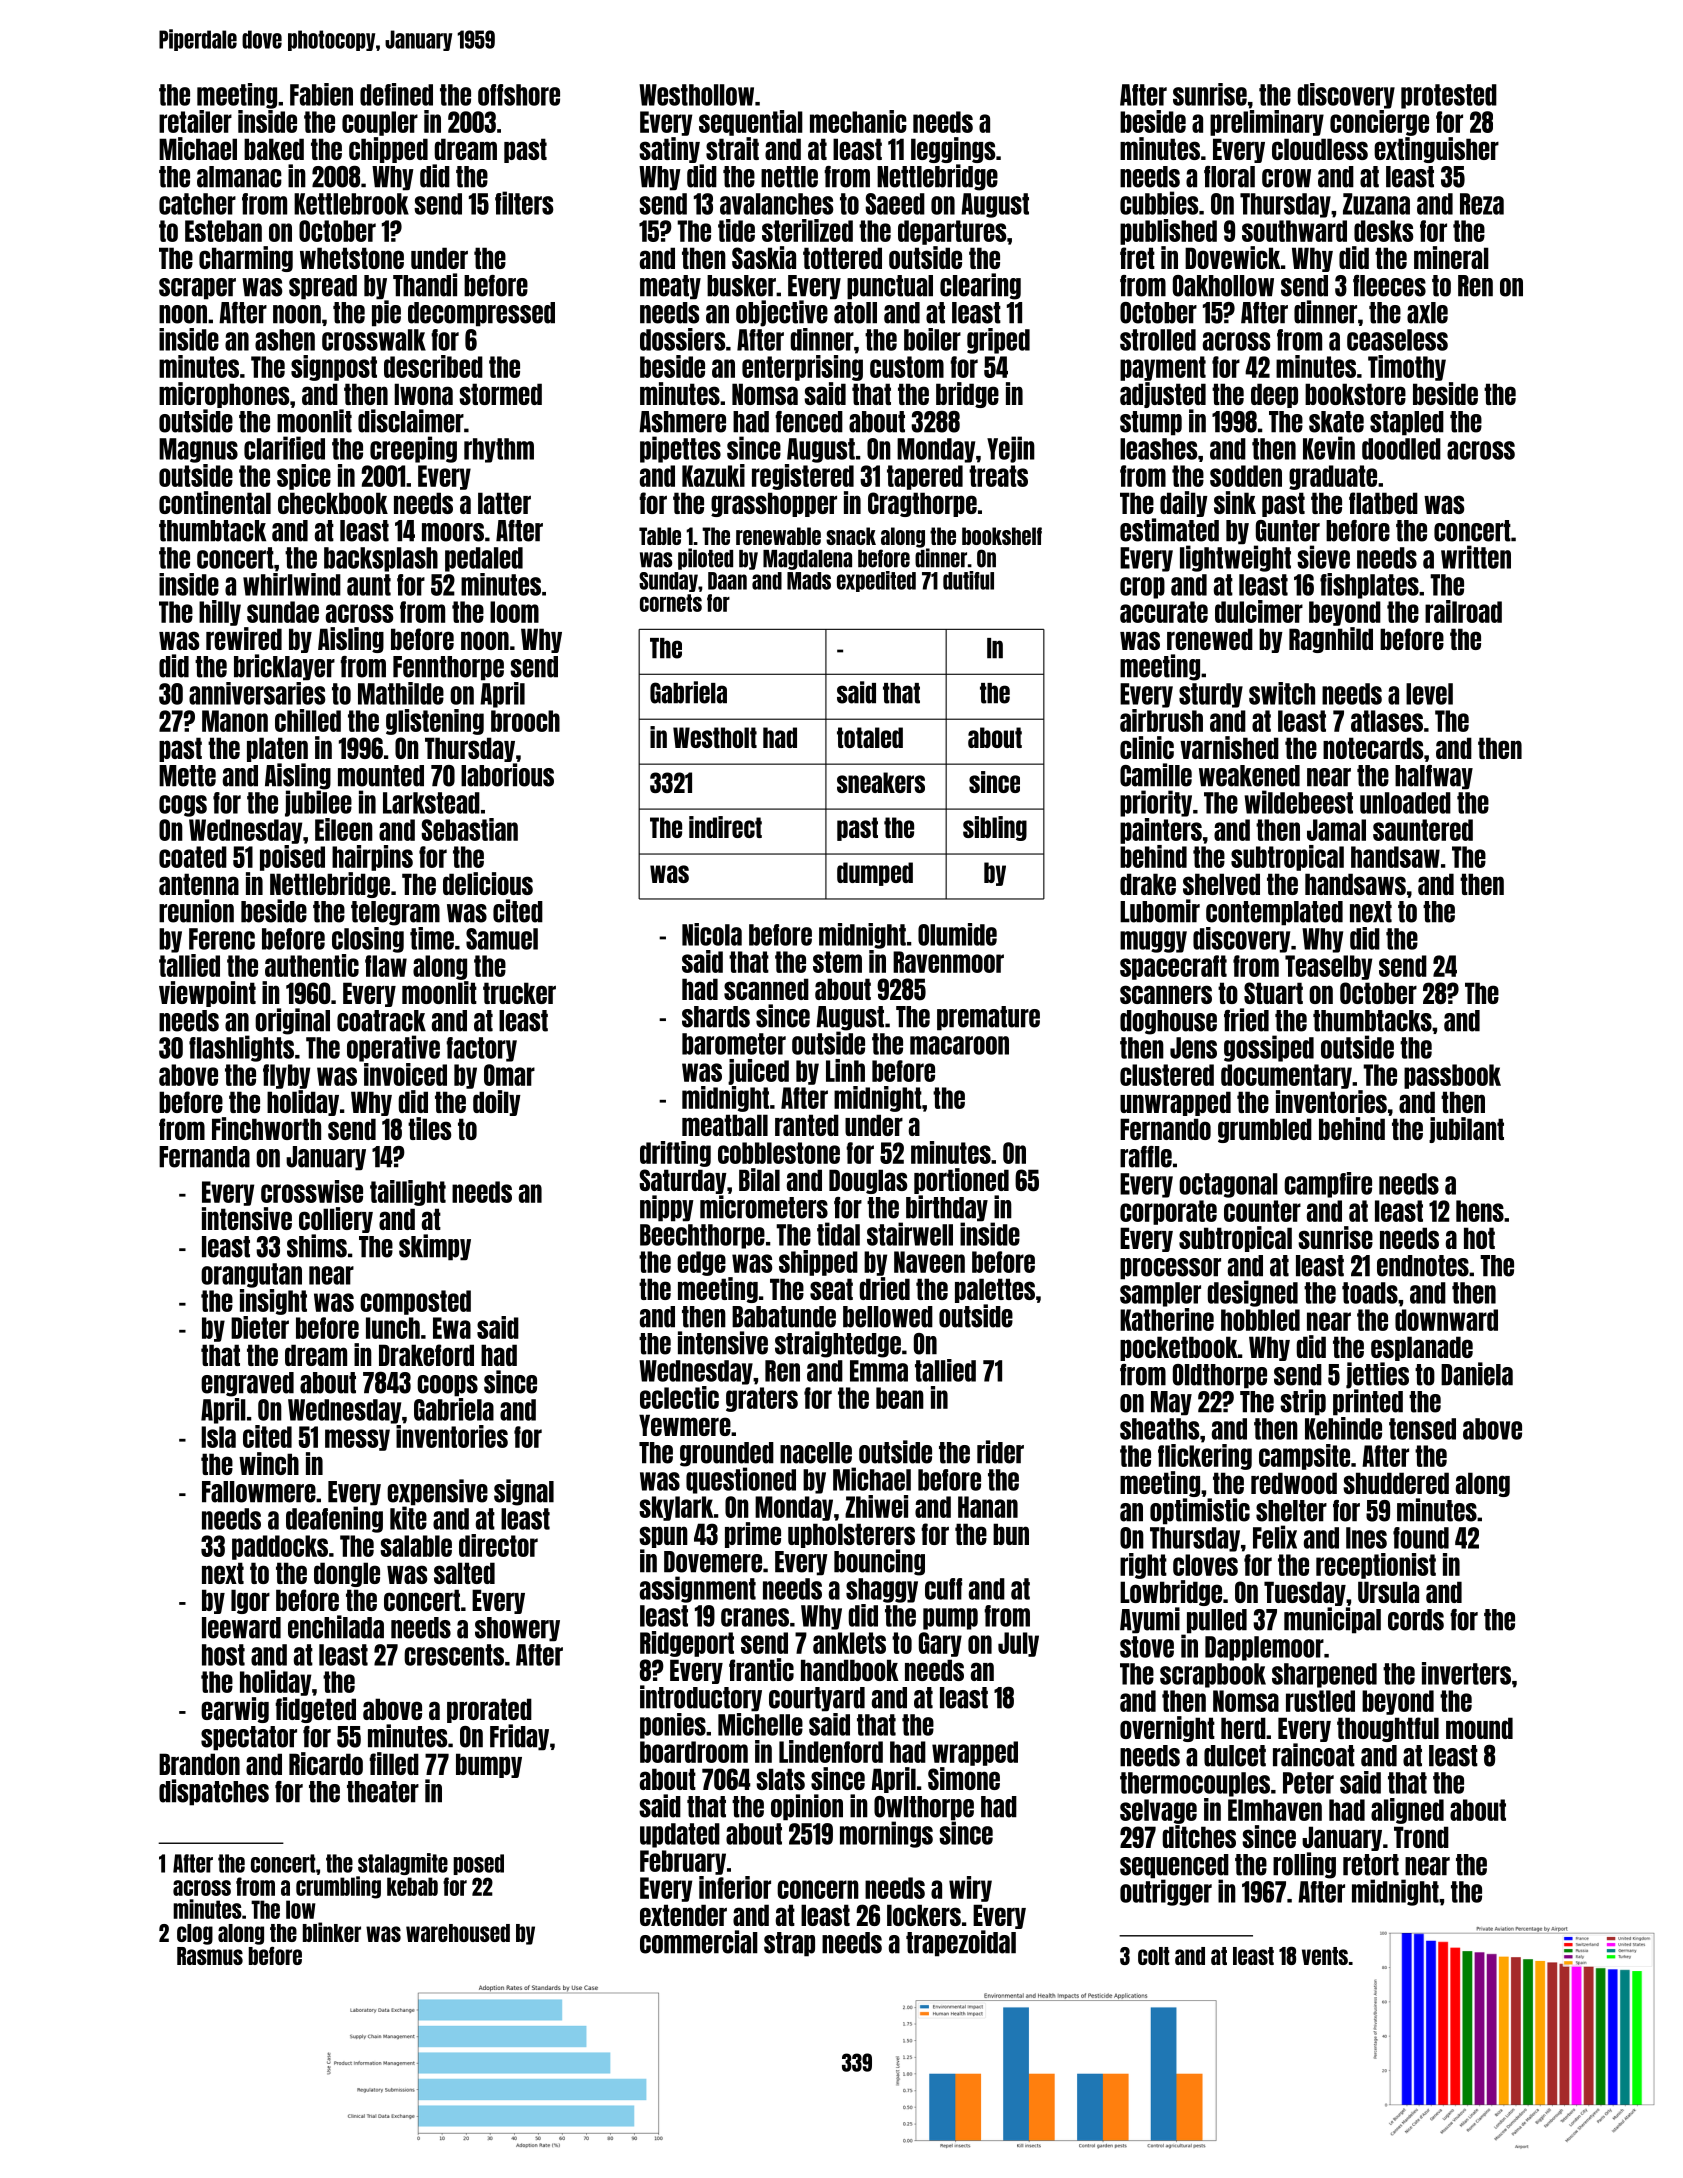 This page has width=1683, height=2178. Describe the element at coordinates (699, 1942) in the page. I see `commercial` at that location.
